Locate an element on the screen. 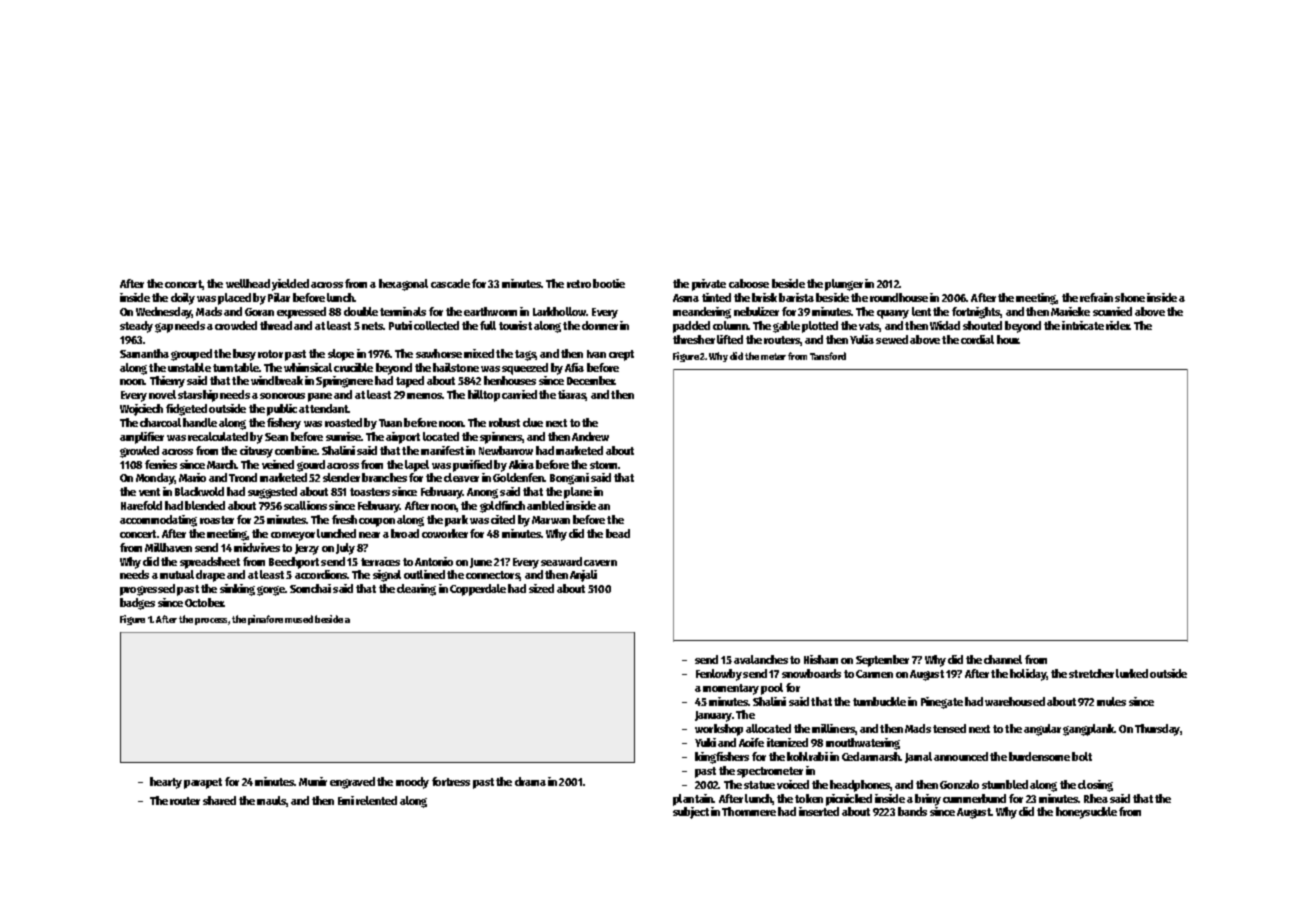 This screenshot has width=1308, height=924. plane is located at coordinates (578, 493).
